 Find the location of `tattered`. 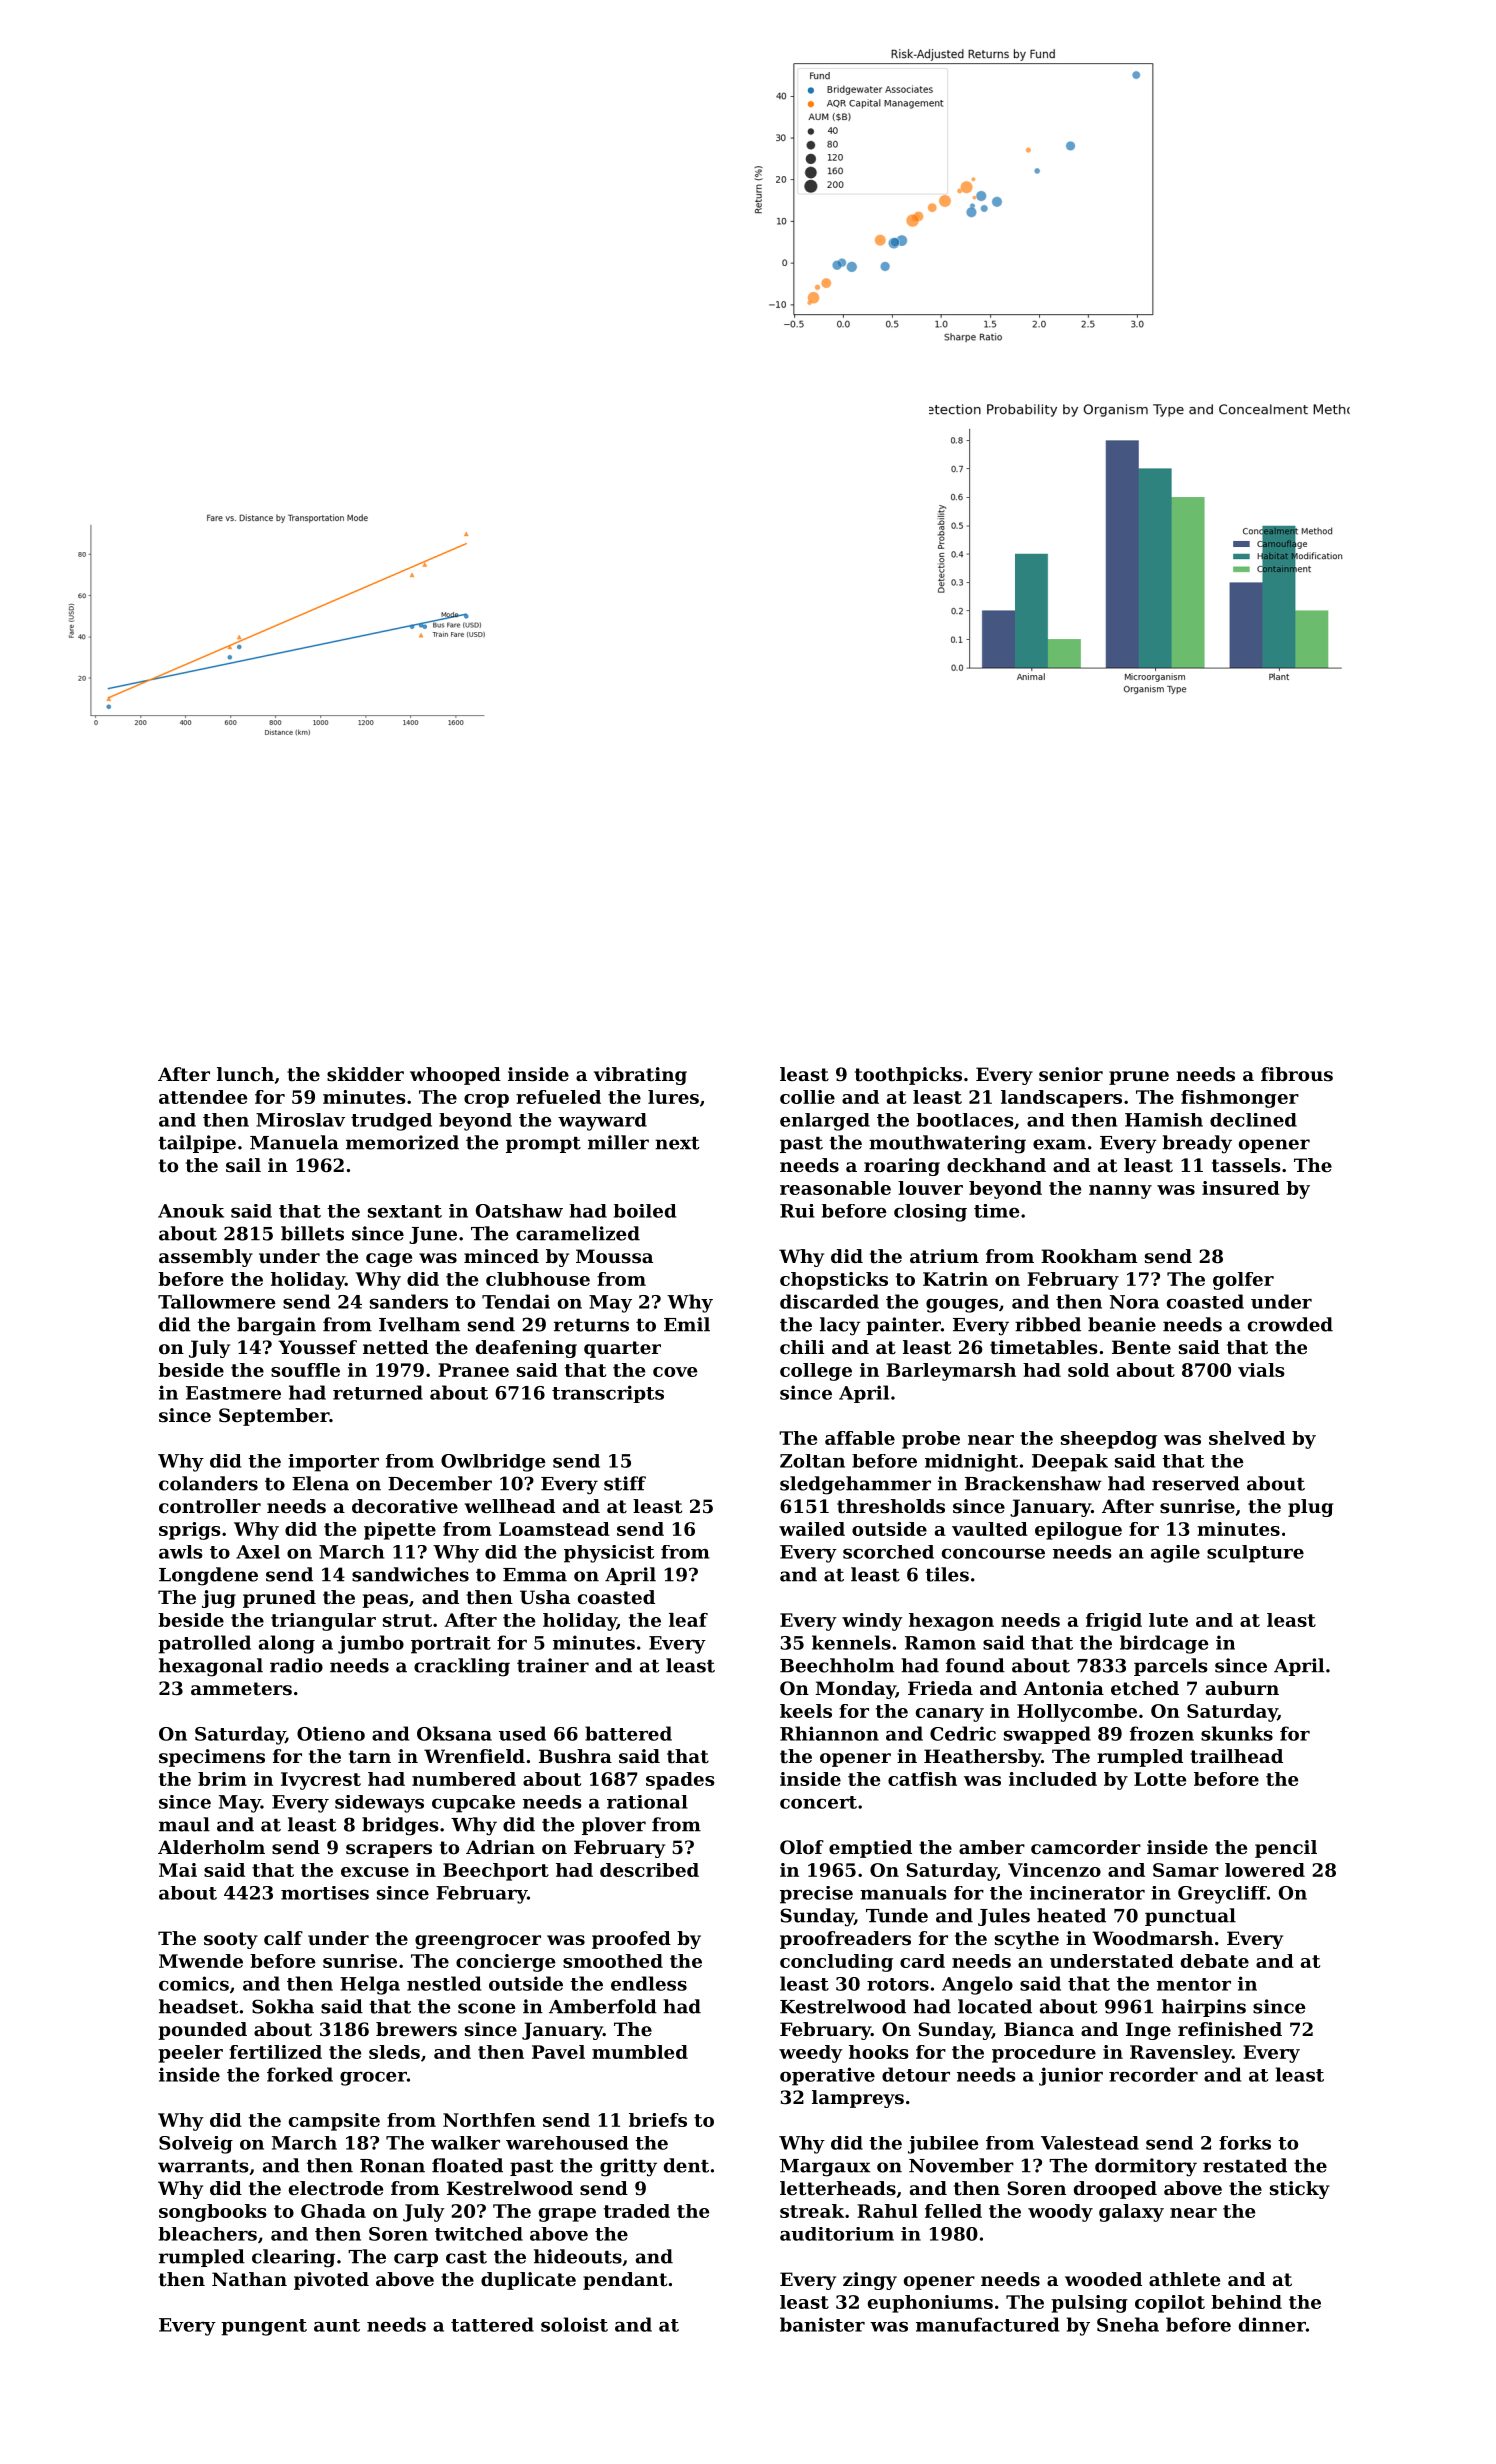

tattered is located at coordinates (492, 2324).
